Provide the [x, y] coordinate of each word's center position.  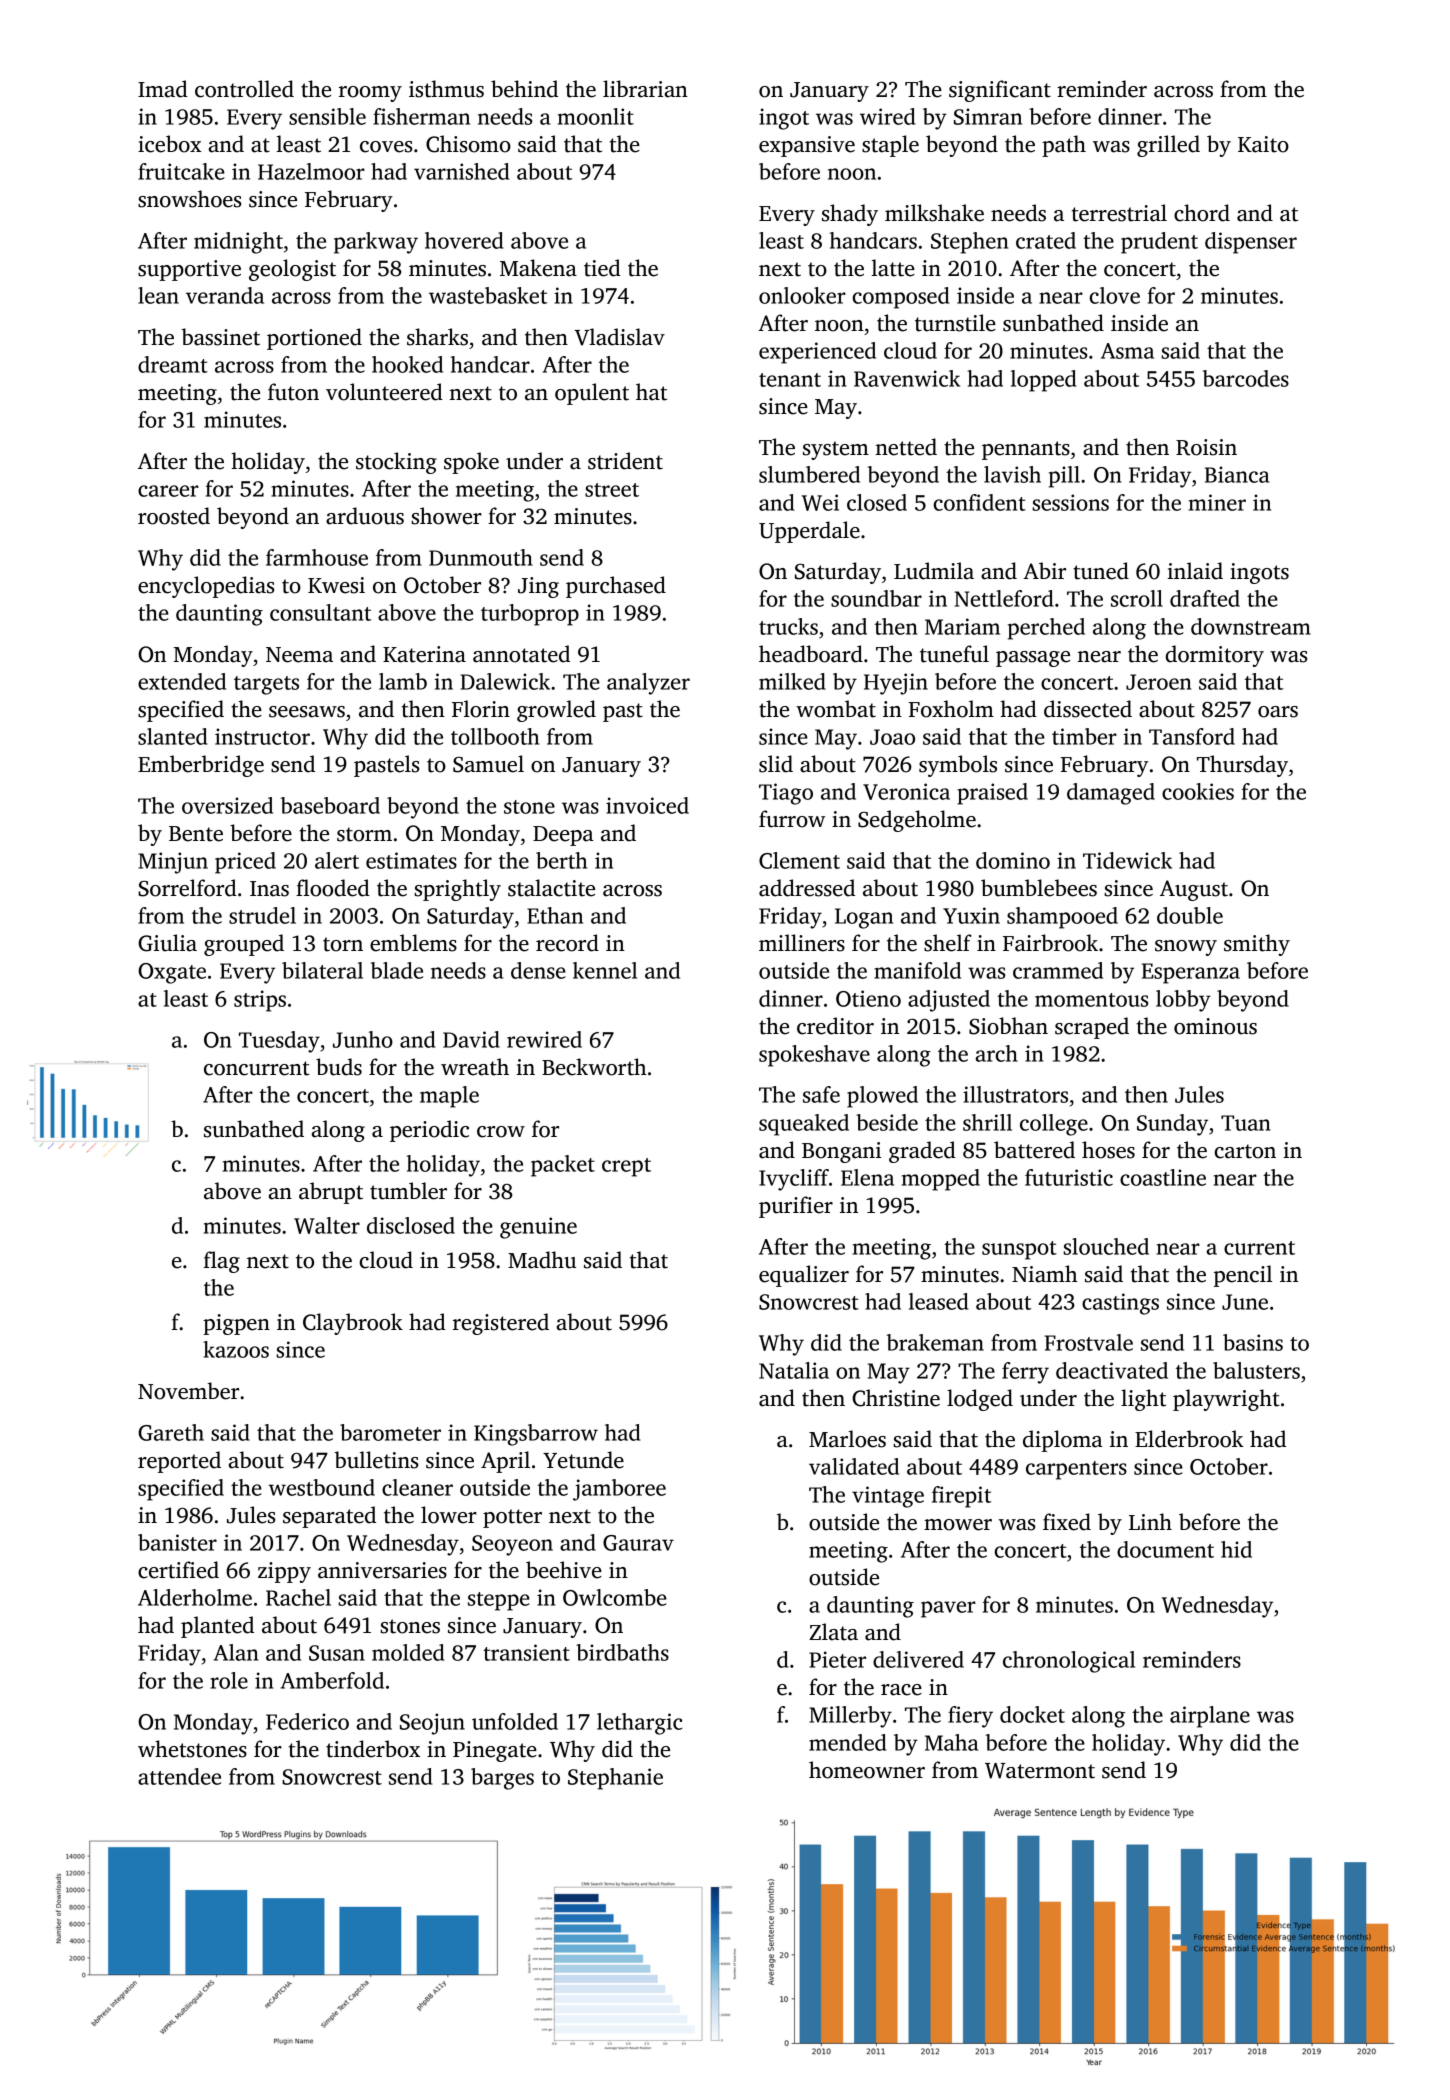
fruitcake [181, 171]
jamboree [619, 1490]
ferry [1025, 1373]
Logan [864, 918]
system [836, 450]
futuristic [1069, 1177]
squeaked [804, 1125]
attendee [179, 1776]
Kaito [1263, 144]
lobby [1183, 1001]
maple [449, 1097]
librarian [645, 89]
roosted [174, 516]
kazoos [236, 1349]
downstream [1251, 626]
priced [245, 863]
